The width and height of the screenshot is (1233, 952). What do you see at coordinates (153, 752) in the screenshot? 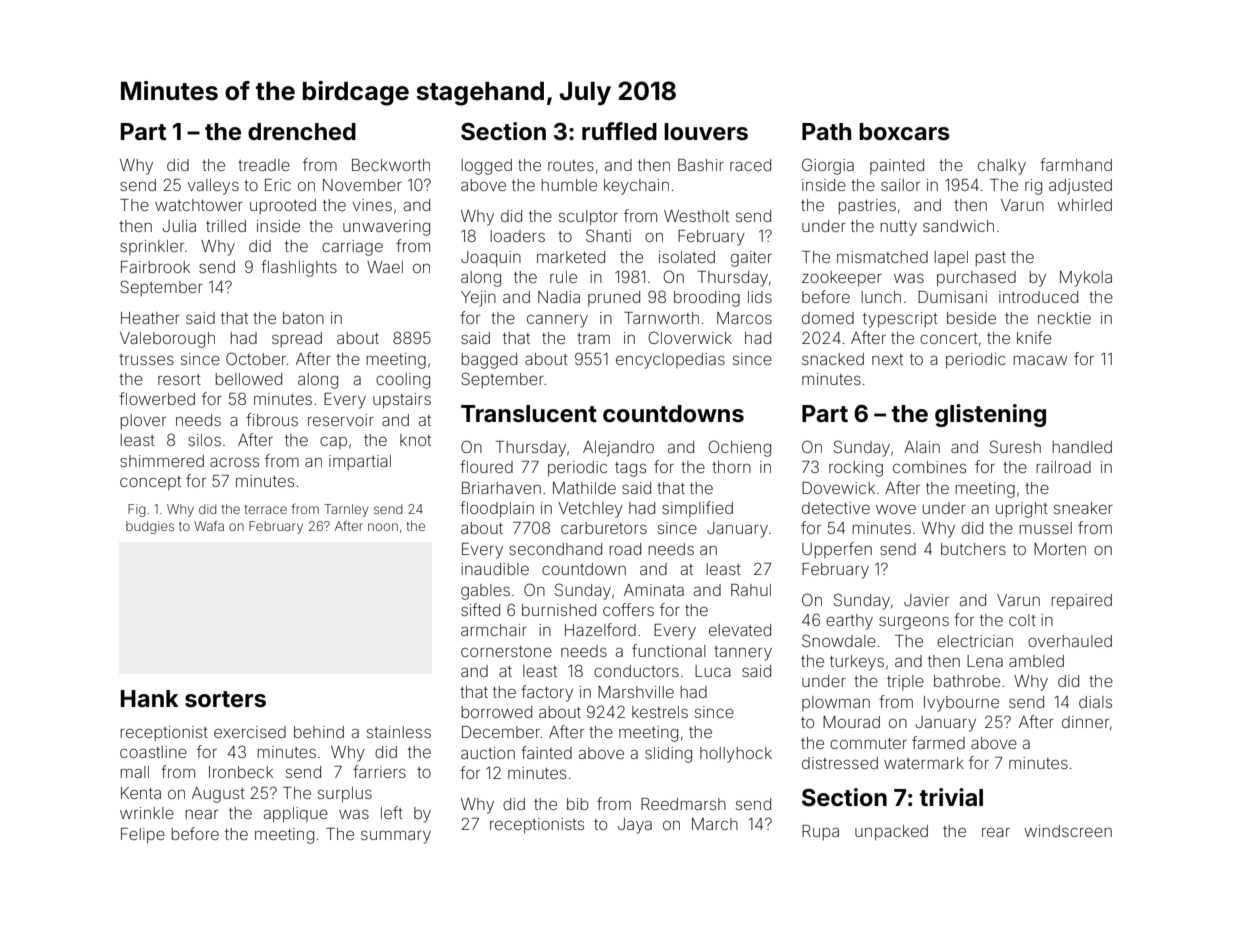
I see `coastline` at bounding box center [153, 752].
